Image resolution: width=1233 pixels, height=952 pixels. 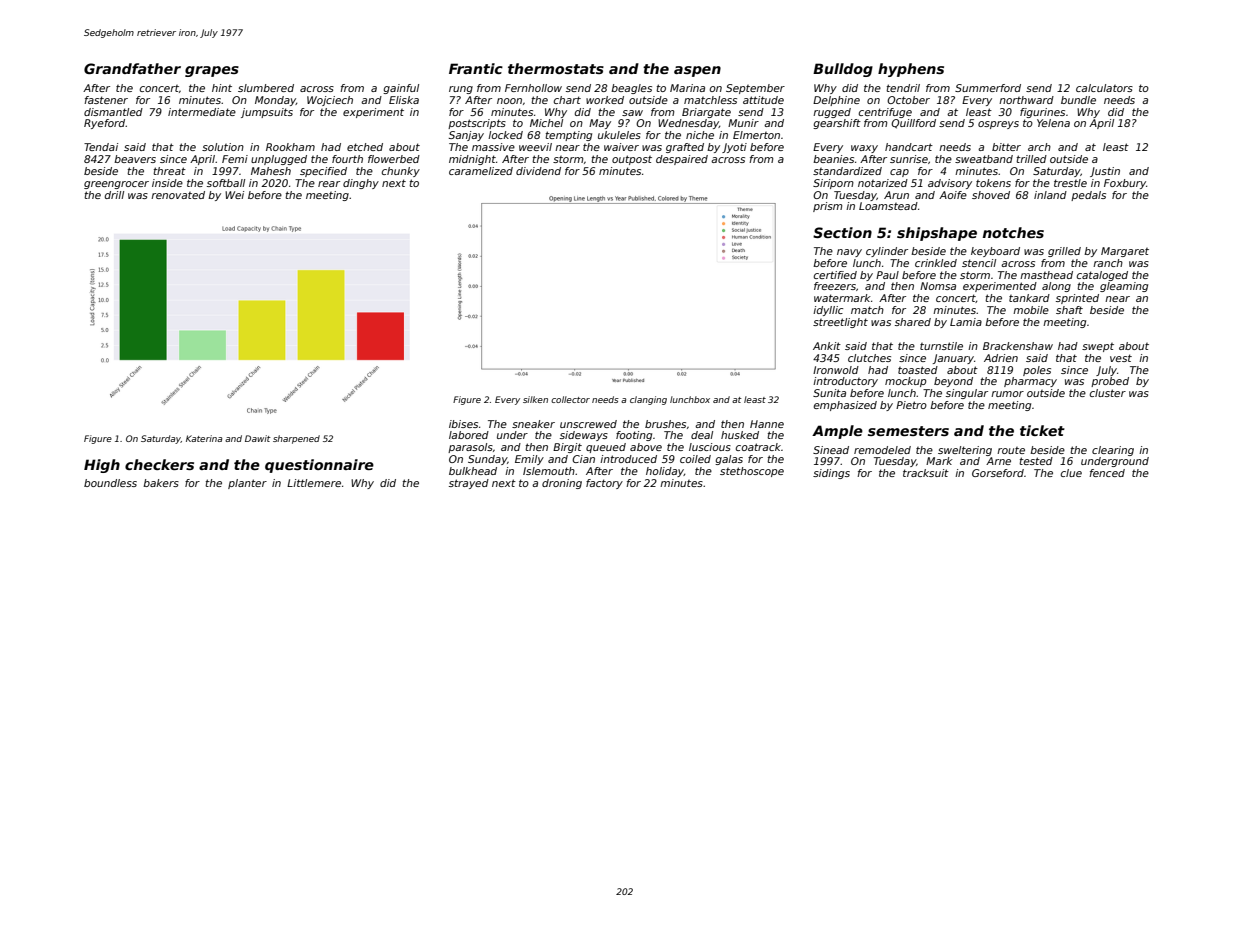 I want to click on freezers, so click(x=835, y=286).
